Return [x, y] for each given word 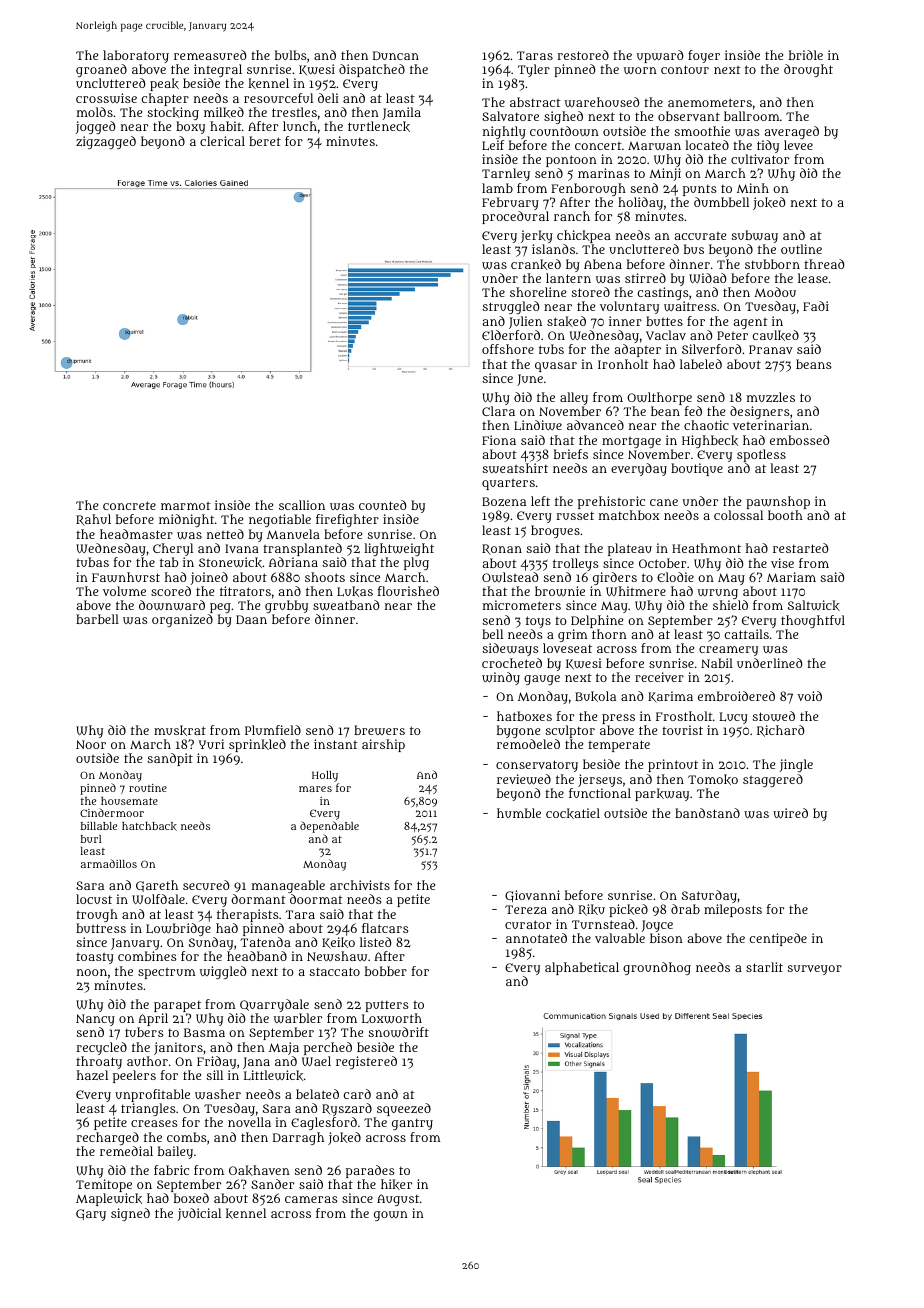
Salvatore [510, 116]
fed [693, 411]
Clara [498, 411]
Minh [753, 188]
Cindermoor [112, 812]
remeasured [210, 55]
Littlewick [273, 1075]
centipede [778, 939]
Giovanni [532, 896]
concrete [129, 505]
